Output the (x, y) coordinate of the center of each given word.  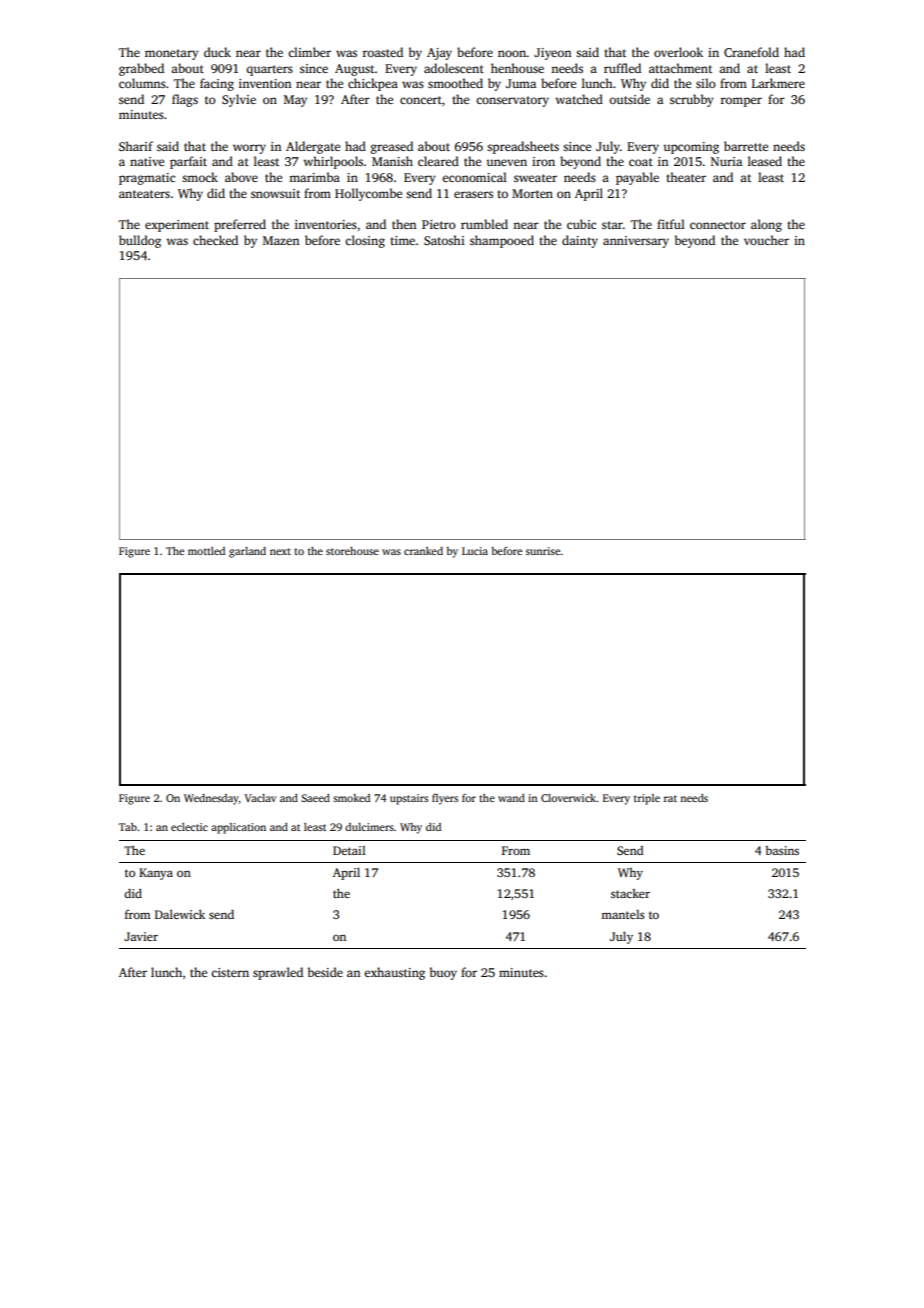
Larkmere (778, 83)
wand (511, 798)
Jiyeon (552, 54)
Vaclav (260, 798)
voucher (766, 240)
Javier (141, 936)
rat (670, 798)
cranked (423, 551)
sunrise (543, 551)
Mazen (281, 240)
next (280, 551)
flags (185, 100)
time (402, 240)
